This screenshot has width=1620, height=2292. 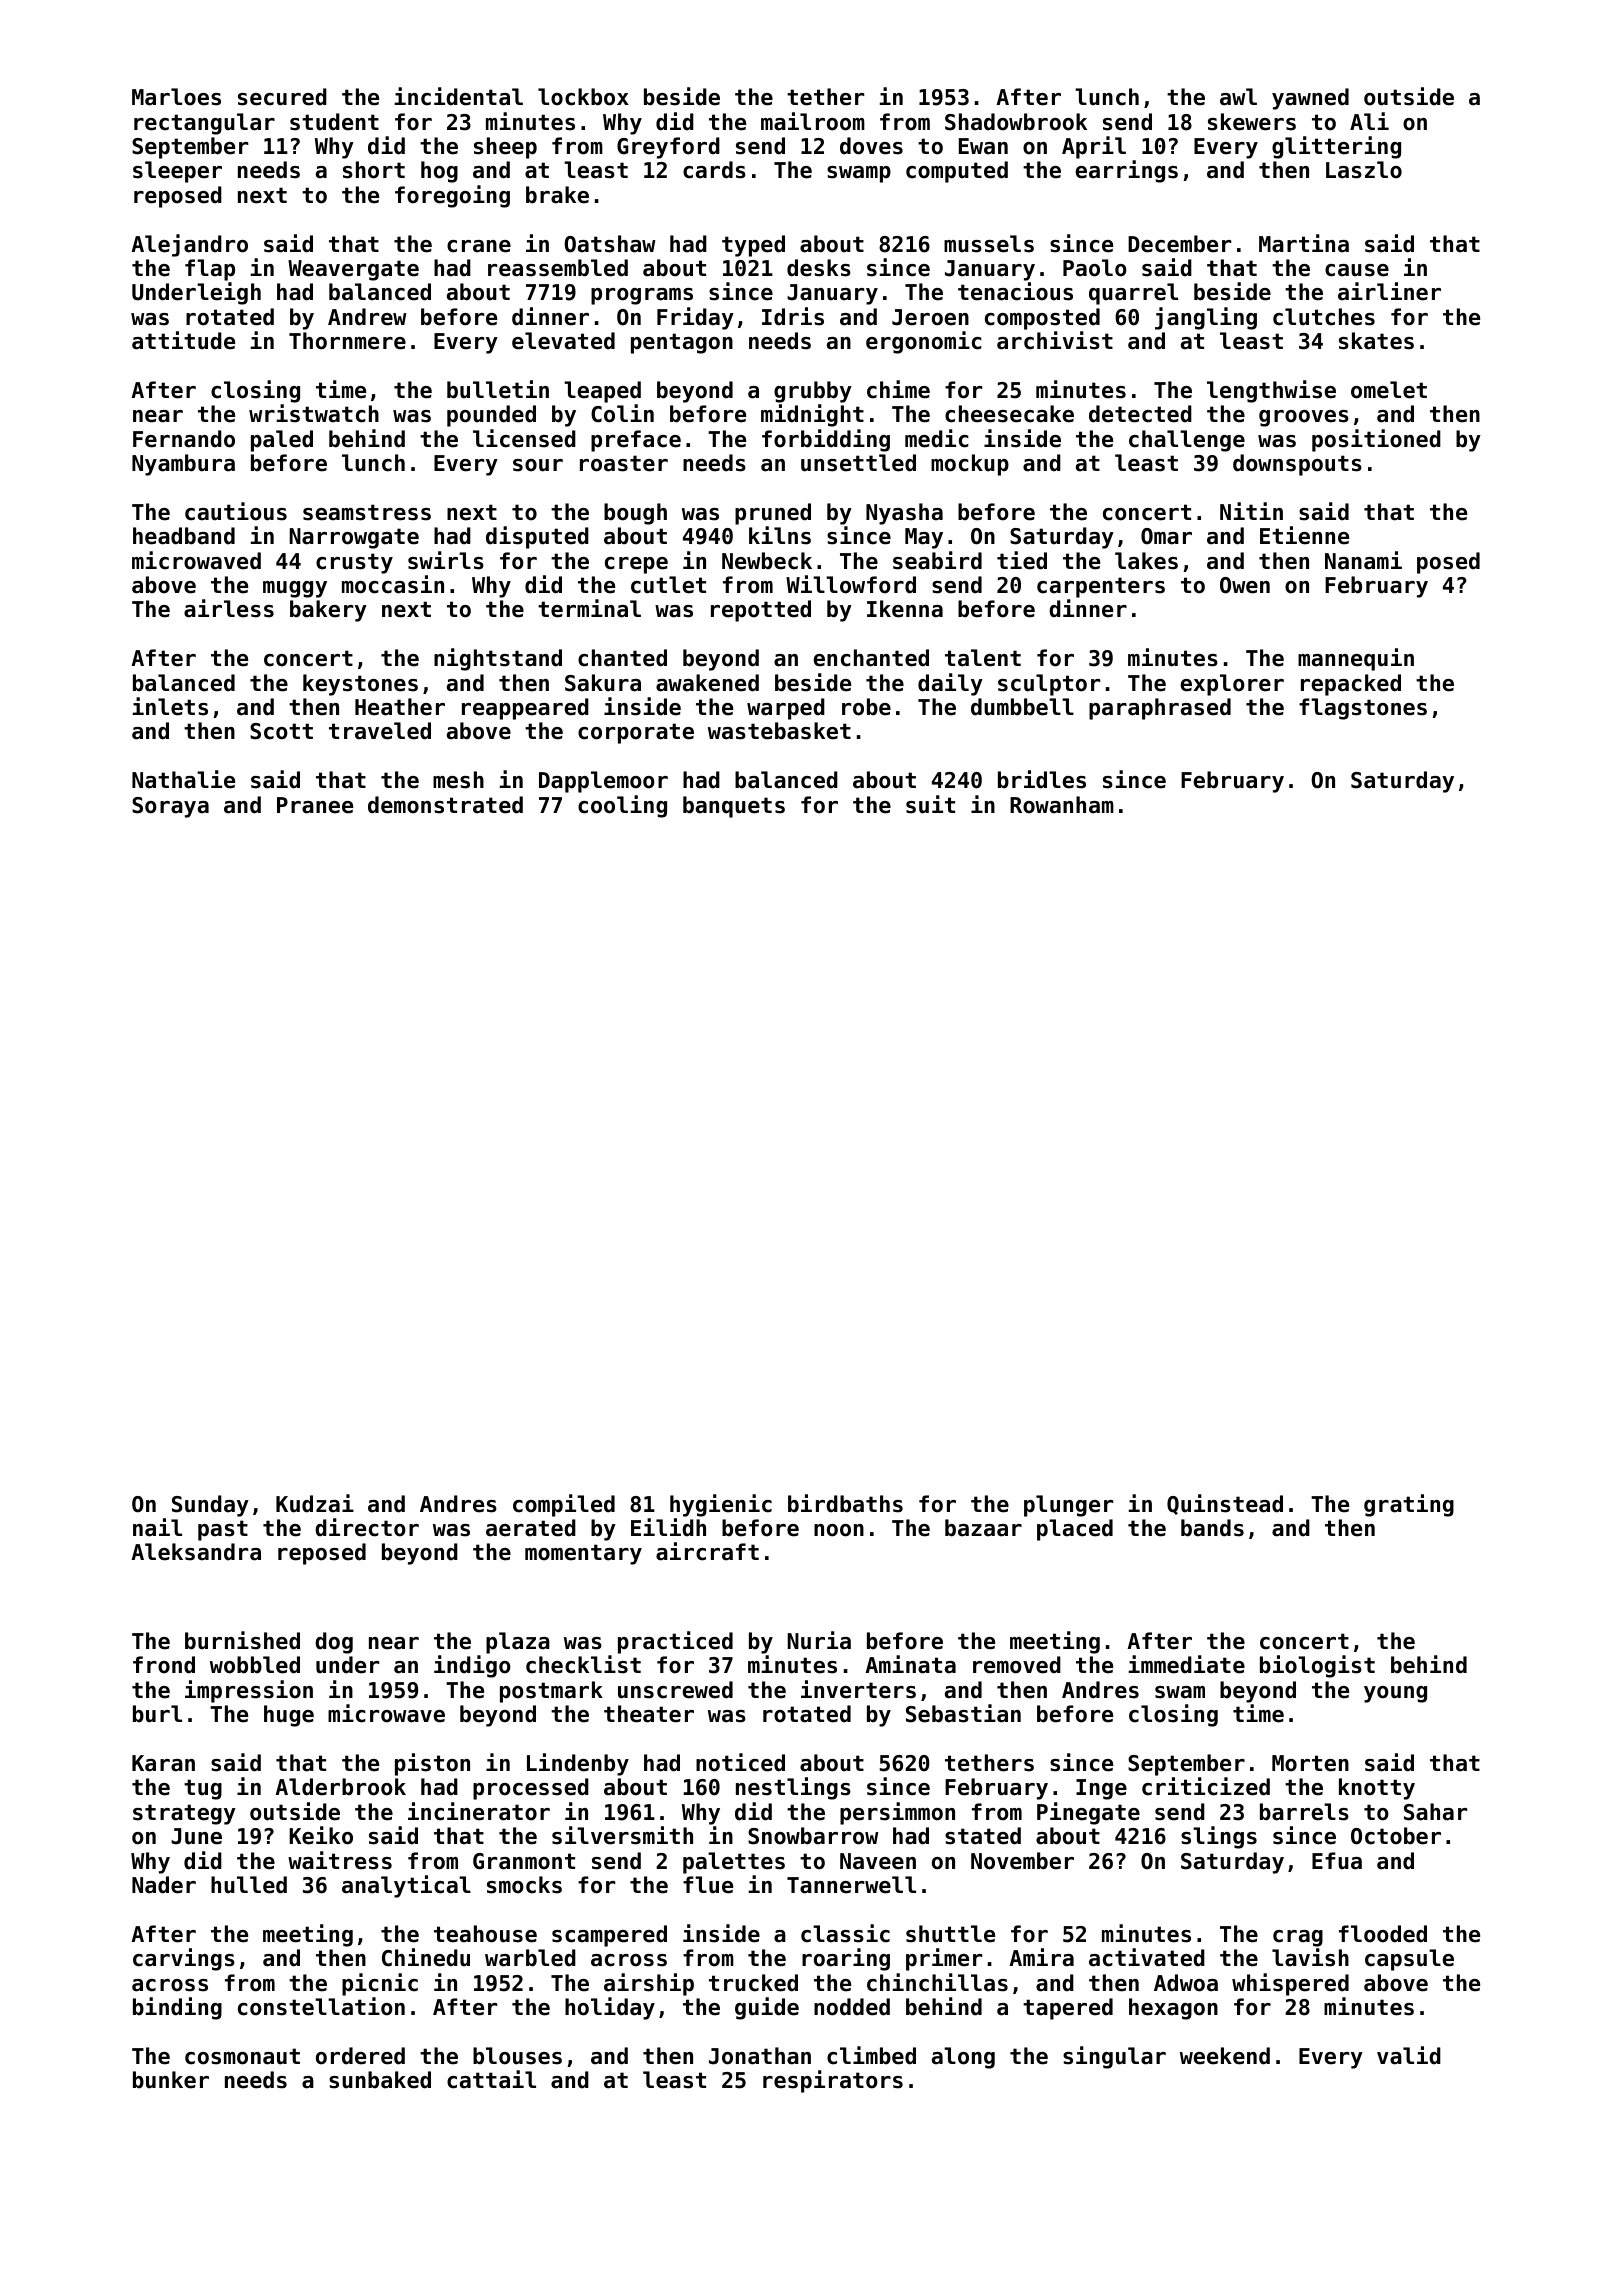 I want to click on Pranee, so click(x=315, y=805).
